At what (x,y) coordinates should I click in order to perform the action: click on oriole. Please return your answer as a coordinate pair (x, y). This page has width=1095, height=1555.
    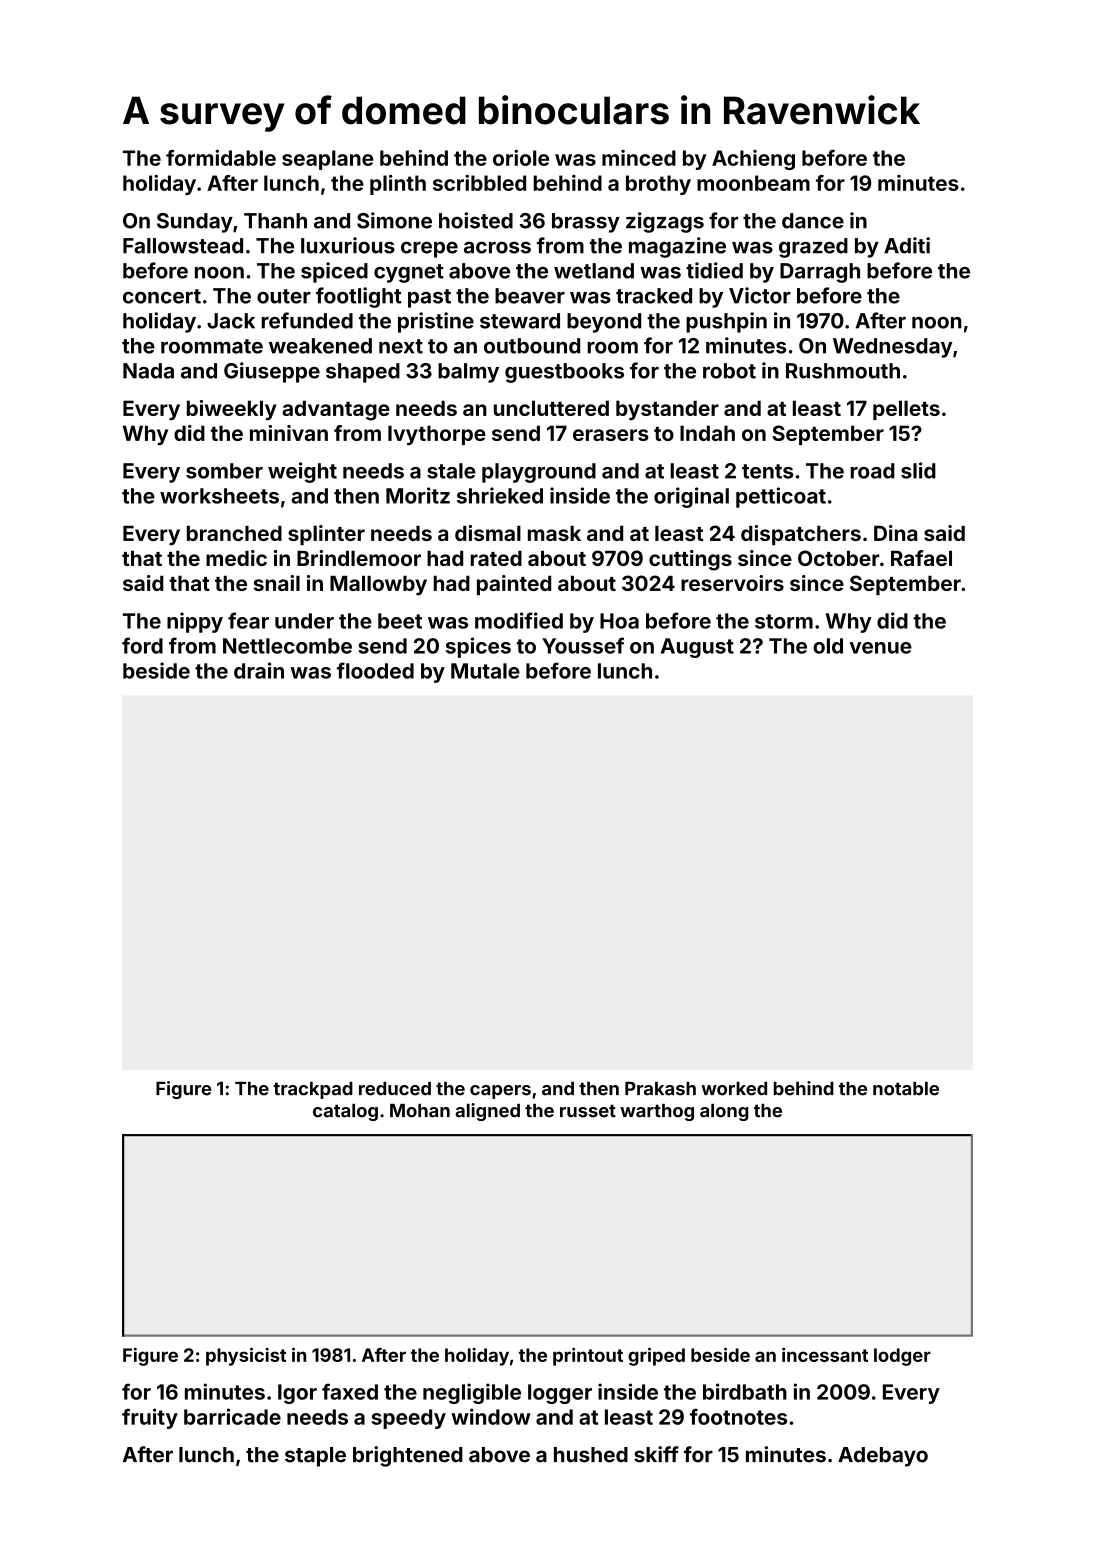
    Looking at the image, I should click on (521, 157).
